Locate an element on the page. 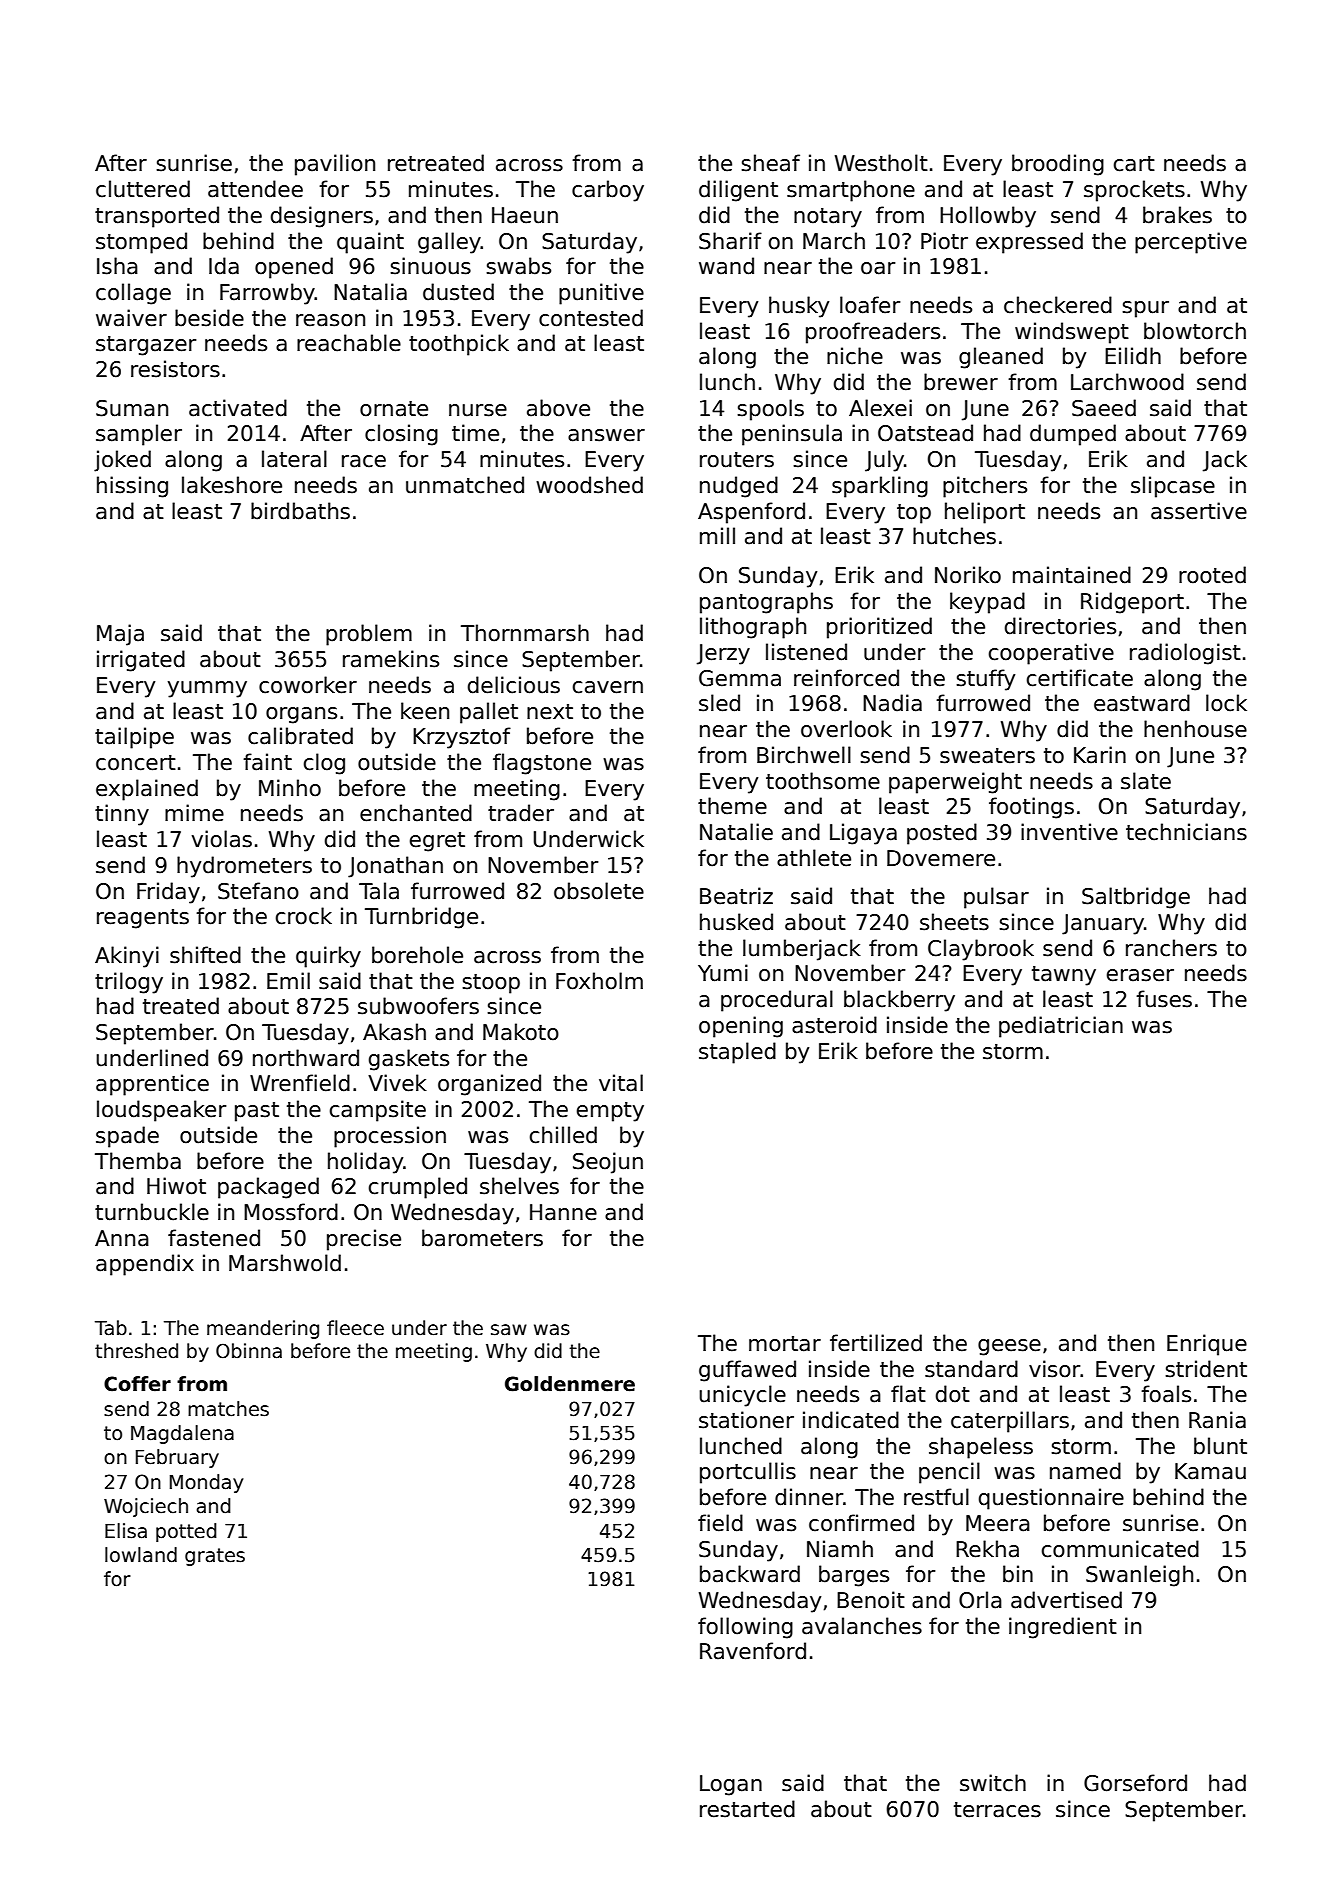  Maja is located at coordinates (120, 635).
